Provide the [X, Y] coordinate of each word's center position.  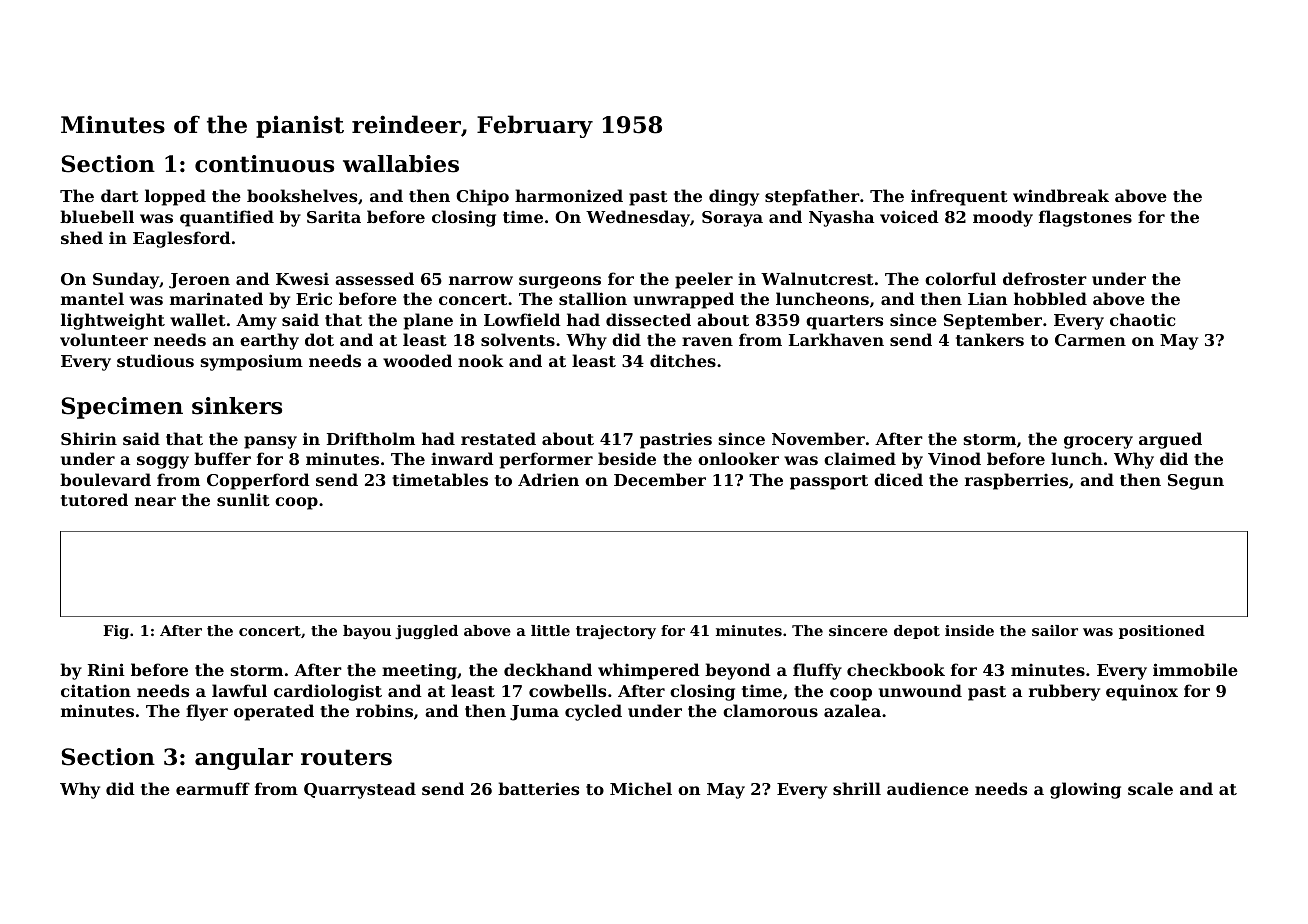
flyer [207, 712]
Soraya [732, 219]
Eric [314, 298]
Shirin [89, 438]
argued [1170, 440]
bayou [367, 632]
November [818, 438]
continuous [264, 164]
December [660, 479]
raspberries [1016, 481]
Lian [987, 298]
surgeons [560, 282]
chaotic [1142, 319]
